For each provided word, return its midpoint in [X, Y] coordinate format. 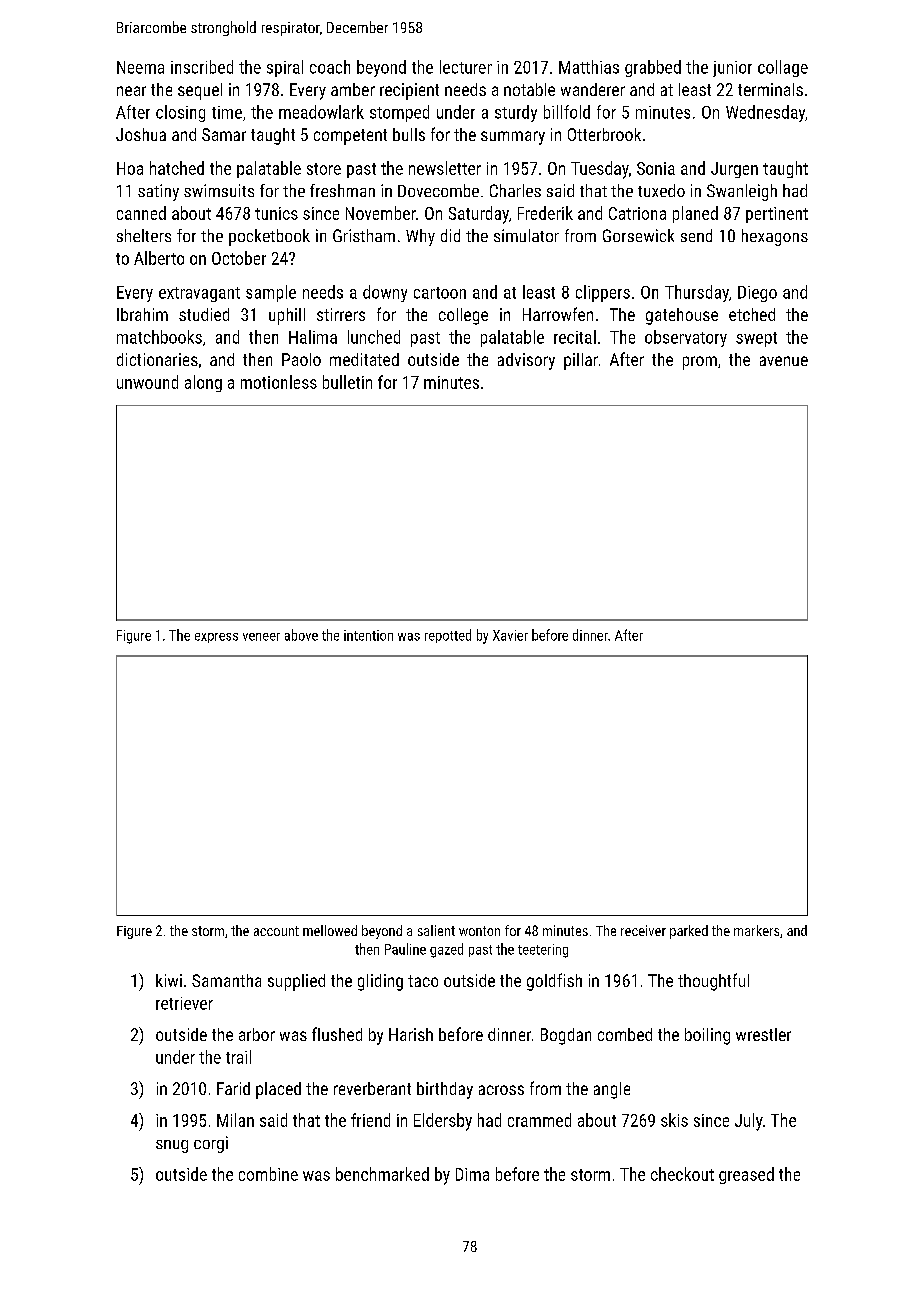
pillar [581, 361]
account [276, 931]
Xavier [510, 635]
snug [172, 1146]
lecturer [466, 67]
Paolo [301, 359]
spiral [285, 68]
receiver [643, 930]
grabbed [653, 68]
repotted [448, 636]
